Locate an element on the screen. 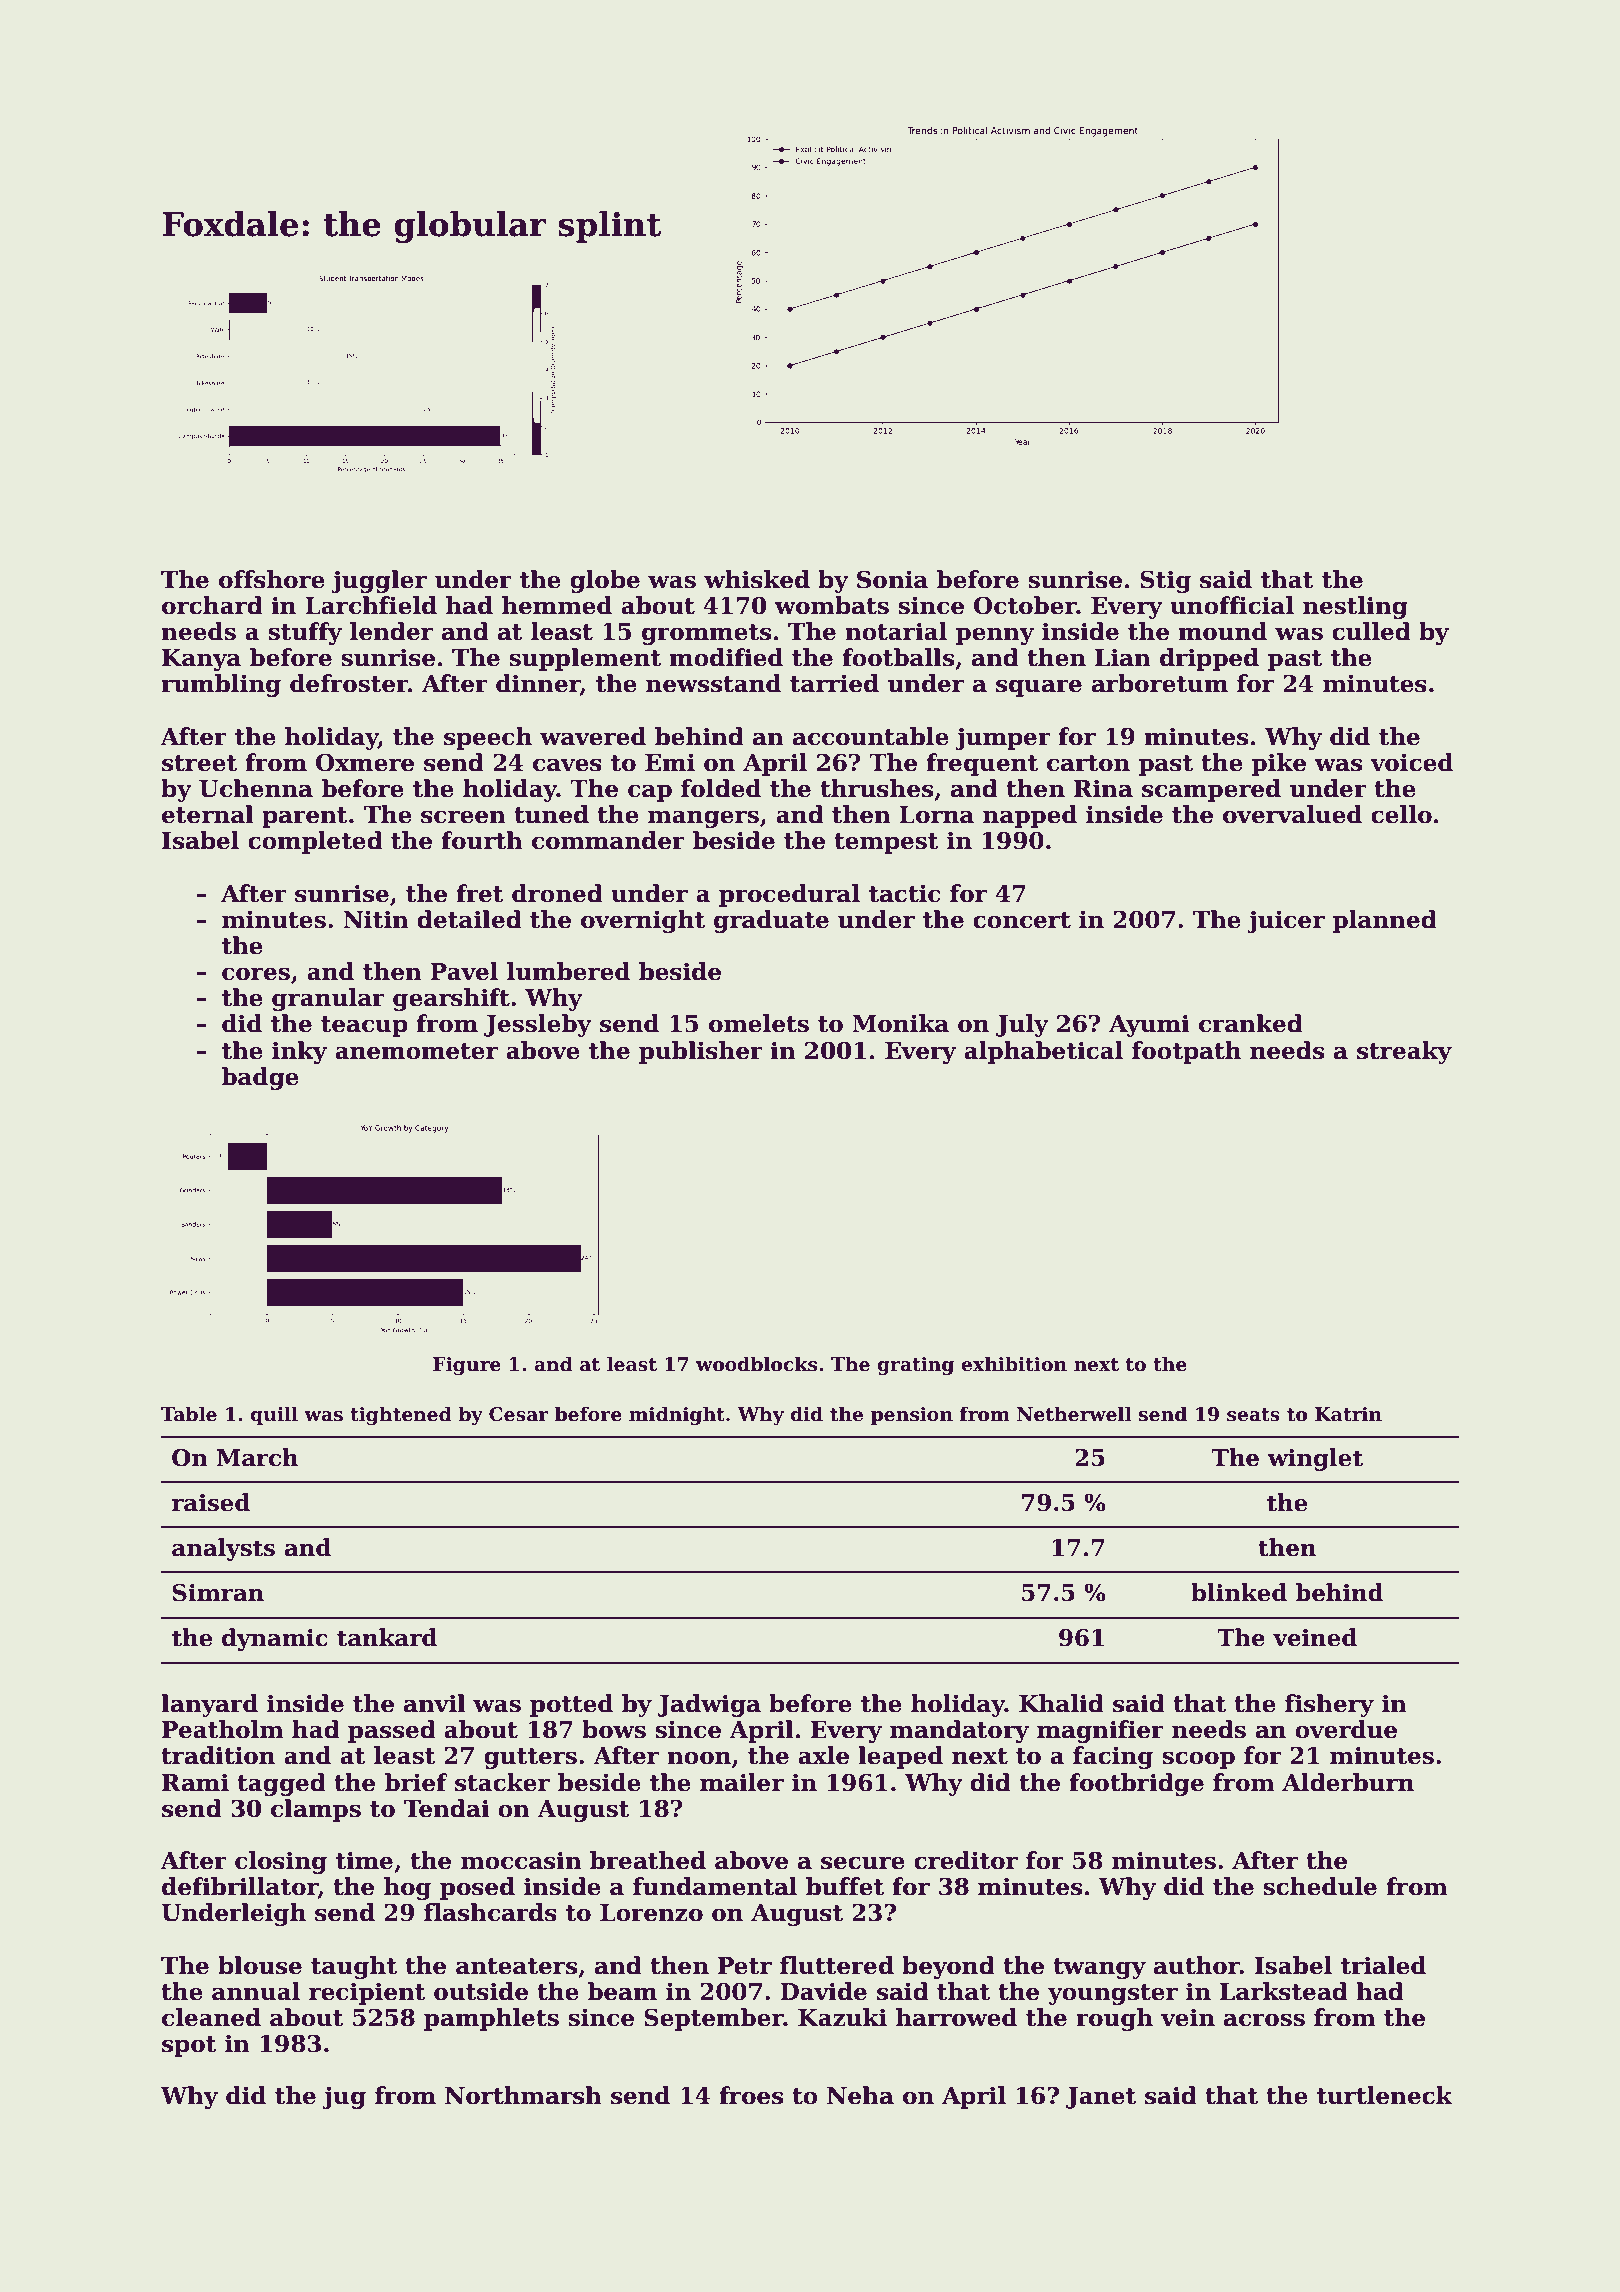 The image size is (1620, 2292). publisher is located at coordinates (701, 1052).
